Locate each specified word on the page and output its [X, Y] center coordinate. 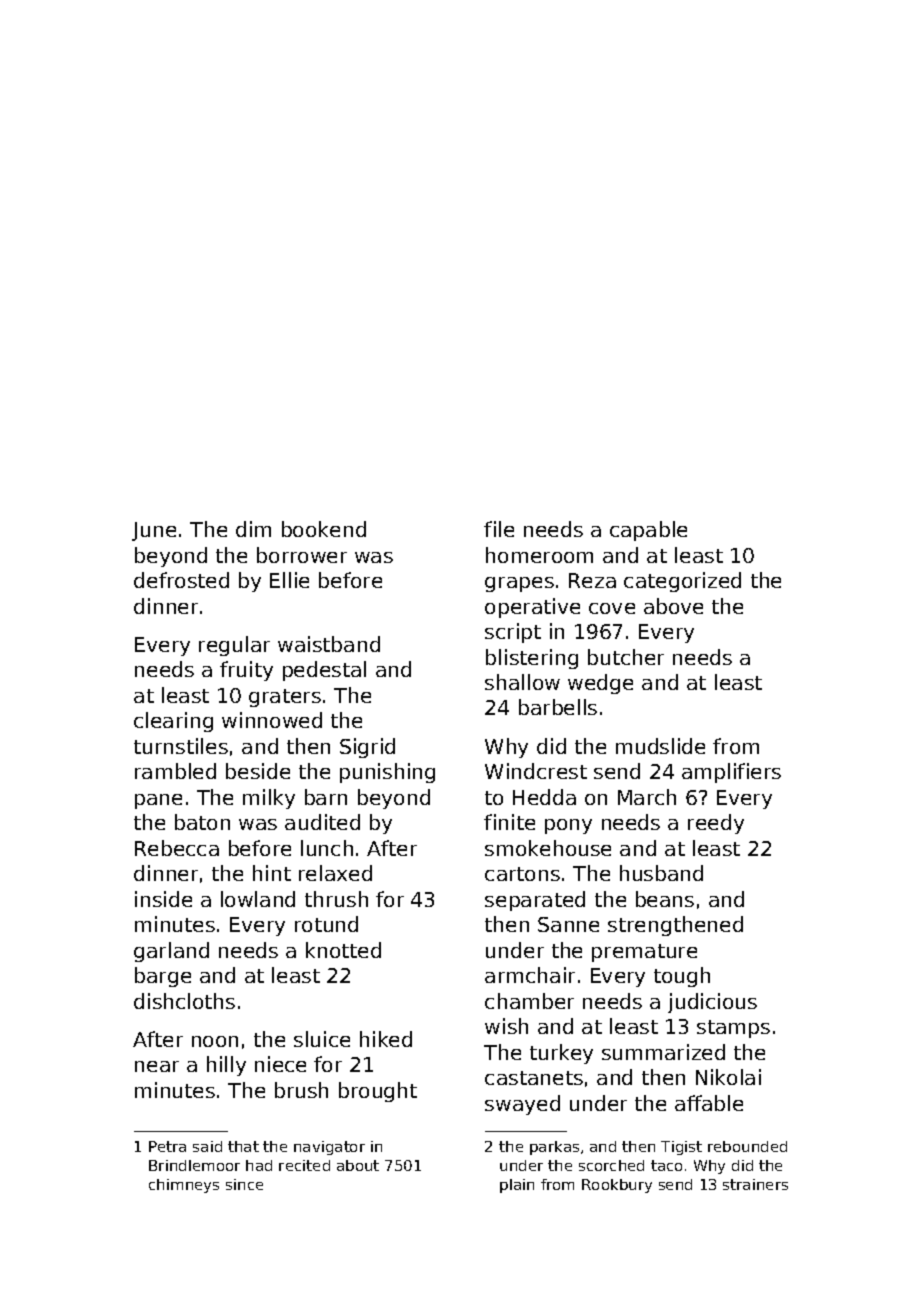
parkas [554, 1148]
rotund [326, 924]
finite [509, 822]
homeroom [539, 555]
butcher [626, 657]
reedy [716, 824]
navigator [329, 1148]
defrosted [181, 580]
